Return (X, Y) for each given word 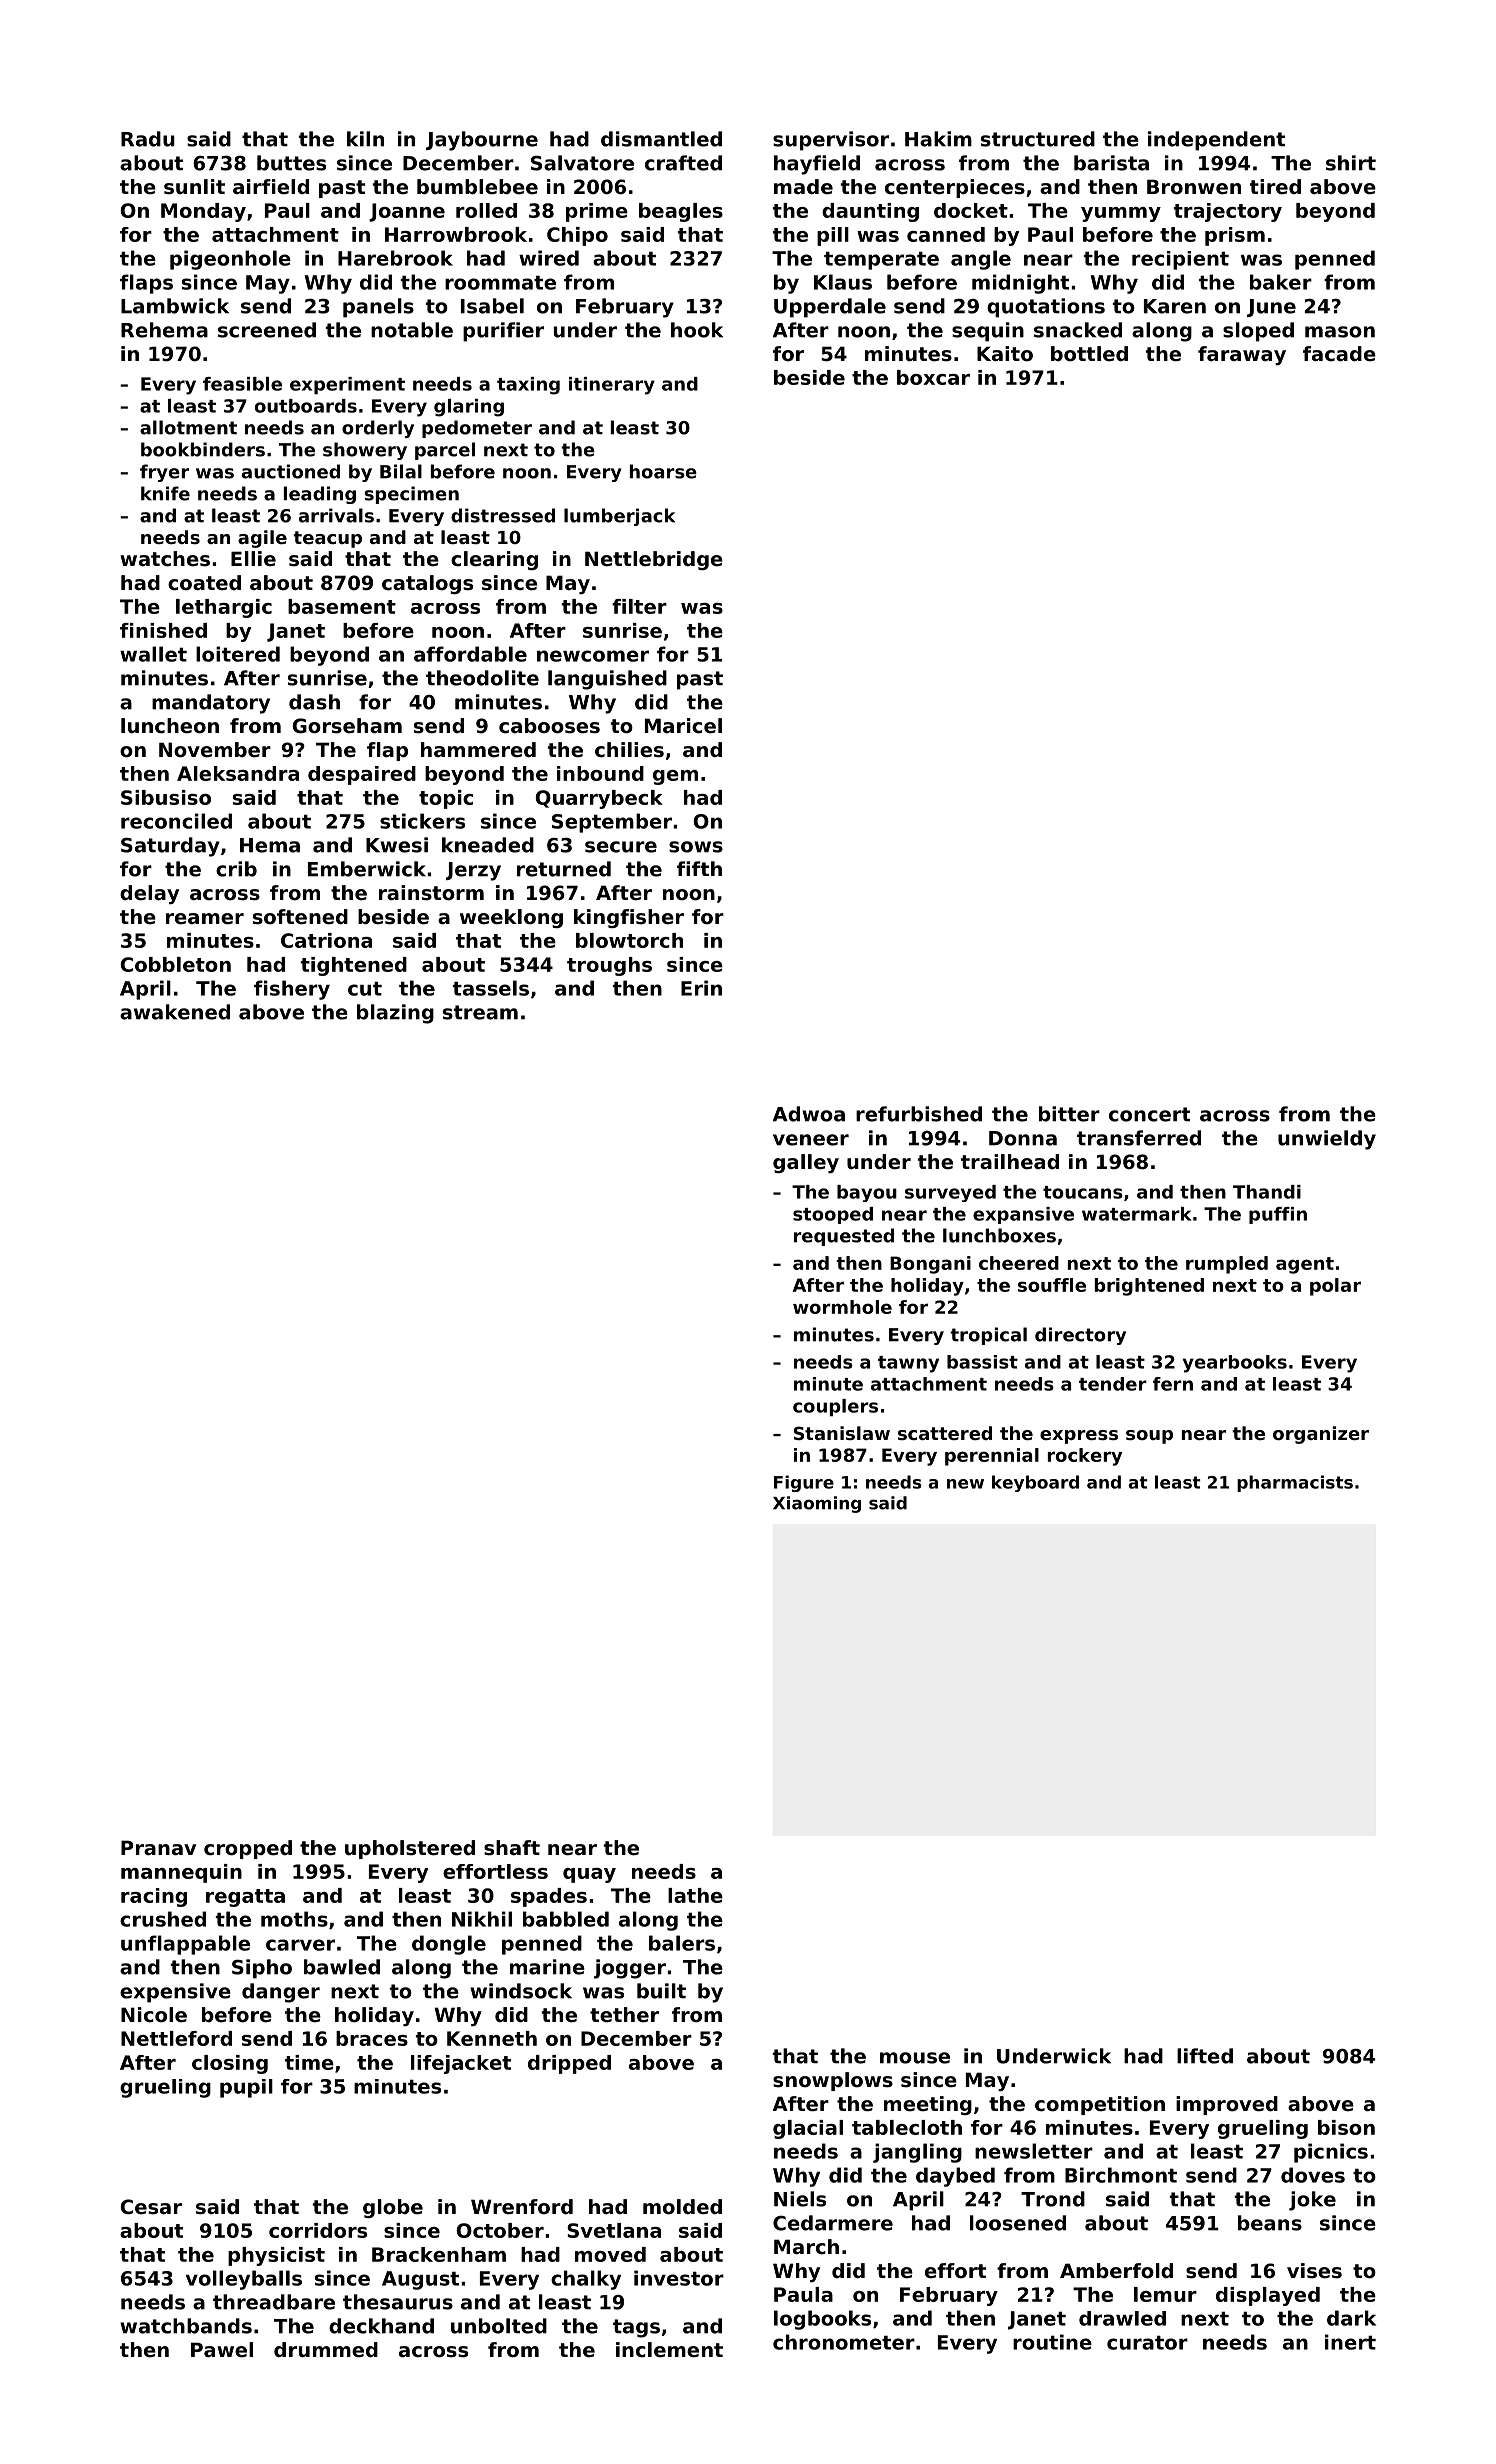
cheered (1019, 1263)
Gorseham (347, 726)
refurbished (919, 1114)
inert (1350, 2342)
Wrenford (522, 2207)
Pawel (222, 2350)
